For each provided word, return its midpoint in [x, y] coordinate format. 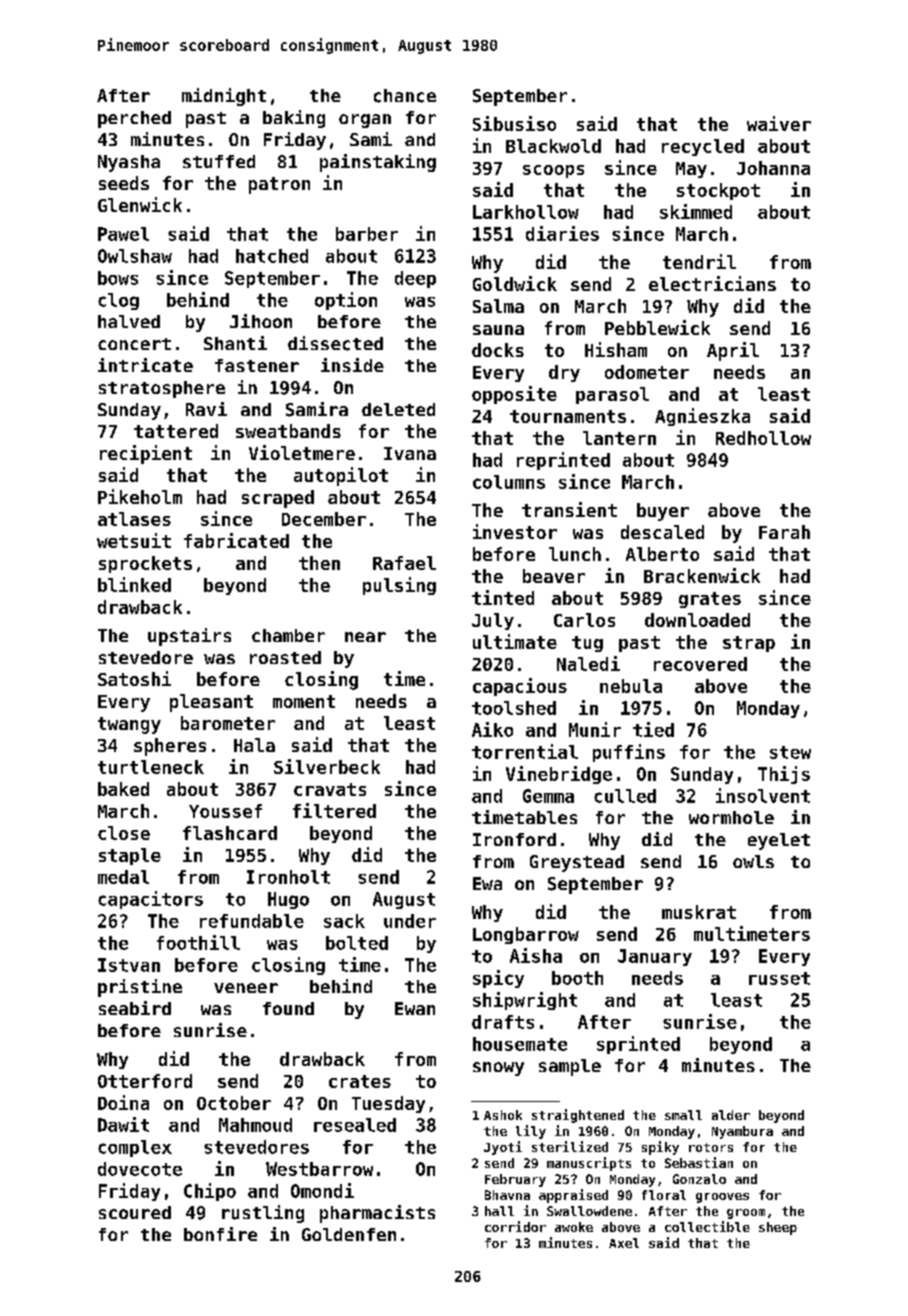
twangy [129, 725]
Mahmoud [255, 1125]
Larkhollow [526, 212]
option [346, 301]
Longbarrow [526, 935]
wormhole [731, 817]
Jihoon [261, 321]
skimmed [696, 211]
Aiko [492, 729]
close [124, 833]
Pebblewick [657, 327]
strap [749, 644]
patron [279, 185]
